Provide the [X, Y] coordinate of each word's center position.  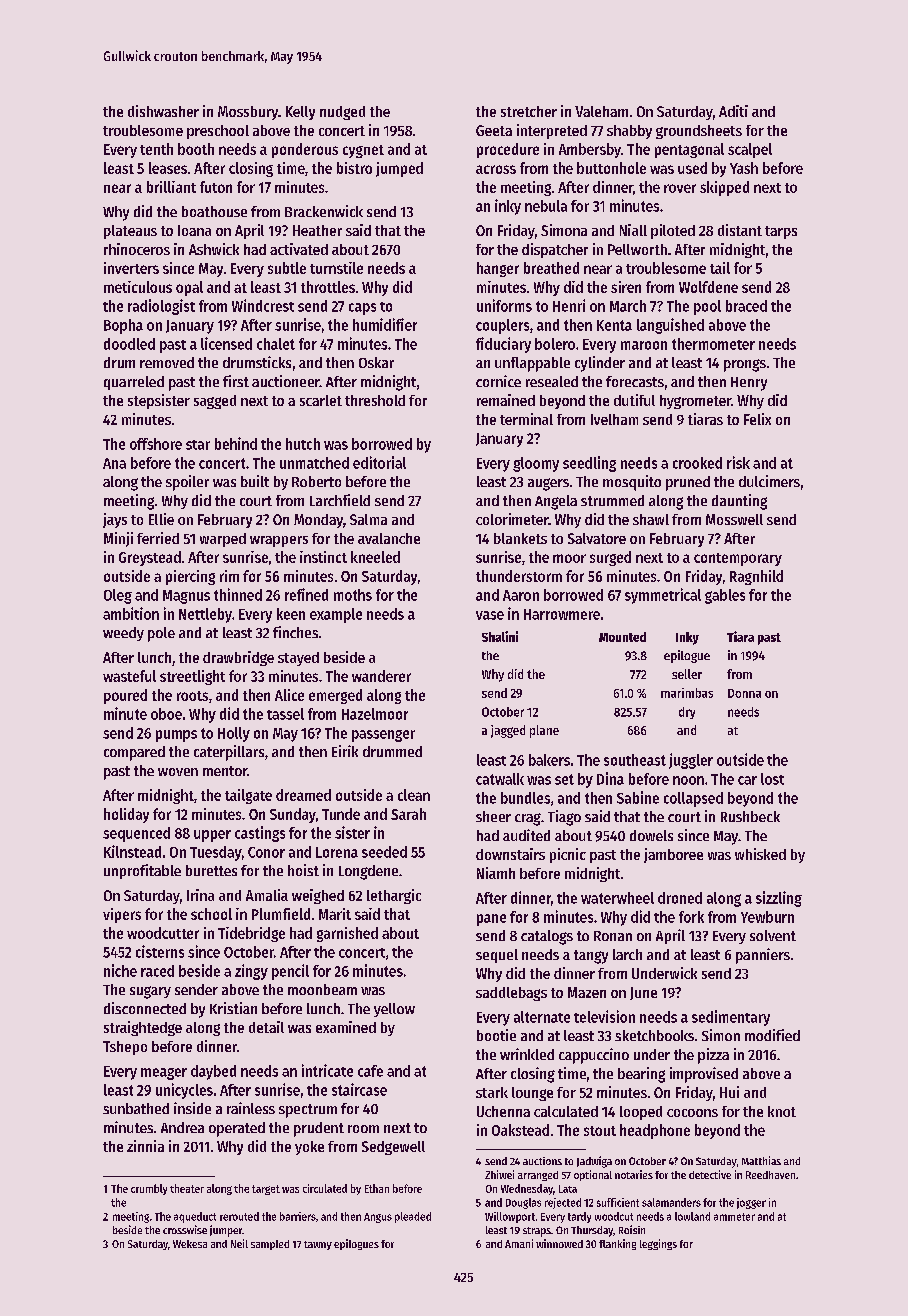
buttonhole [611, 168]
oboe [166, 714]
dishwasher [163, 111]
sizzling [779, 899]
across [496, 169]
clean [414, 795]
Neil [239, 1243]
